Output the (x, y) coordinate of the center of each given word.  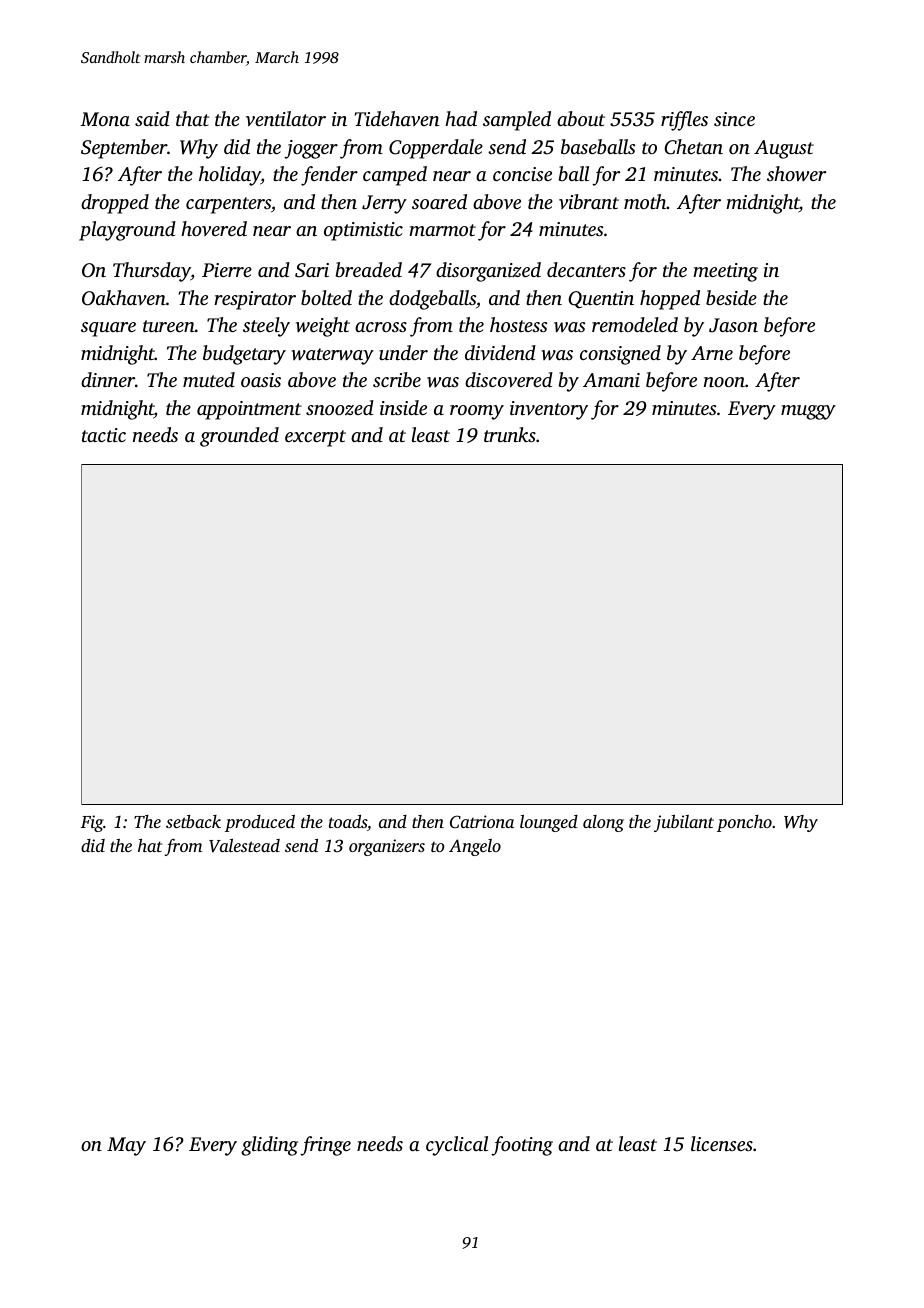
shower (796, 173)
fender (329, 176)
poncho (744, 823)
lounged (549, 823)
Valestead (244, 846)
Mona (105, 119)
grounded (239, 437)
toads (348, 821)
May (126, 1146)
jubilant (684, 823)
